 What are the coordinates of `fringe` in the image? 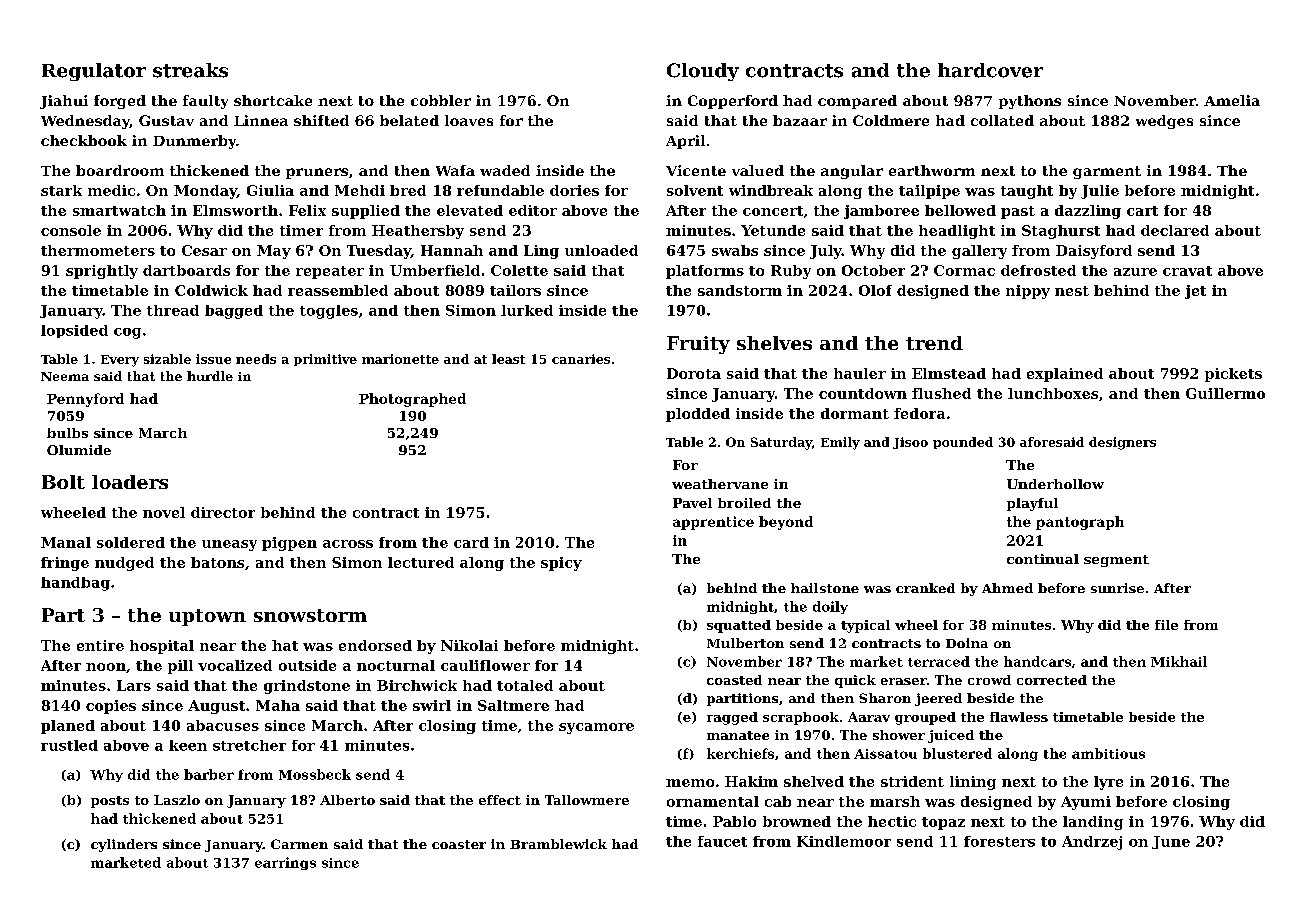 It's located at (65, 564).
